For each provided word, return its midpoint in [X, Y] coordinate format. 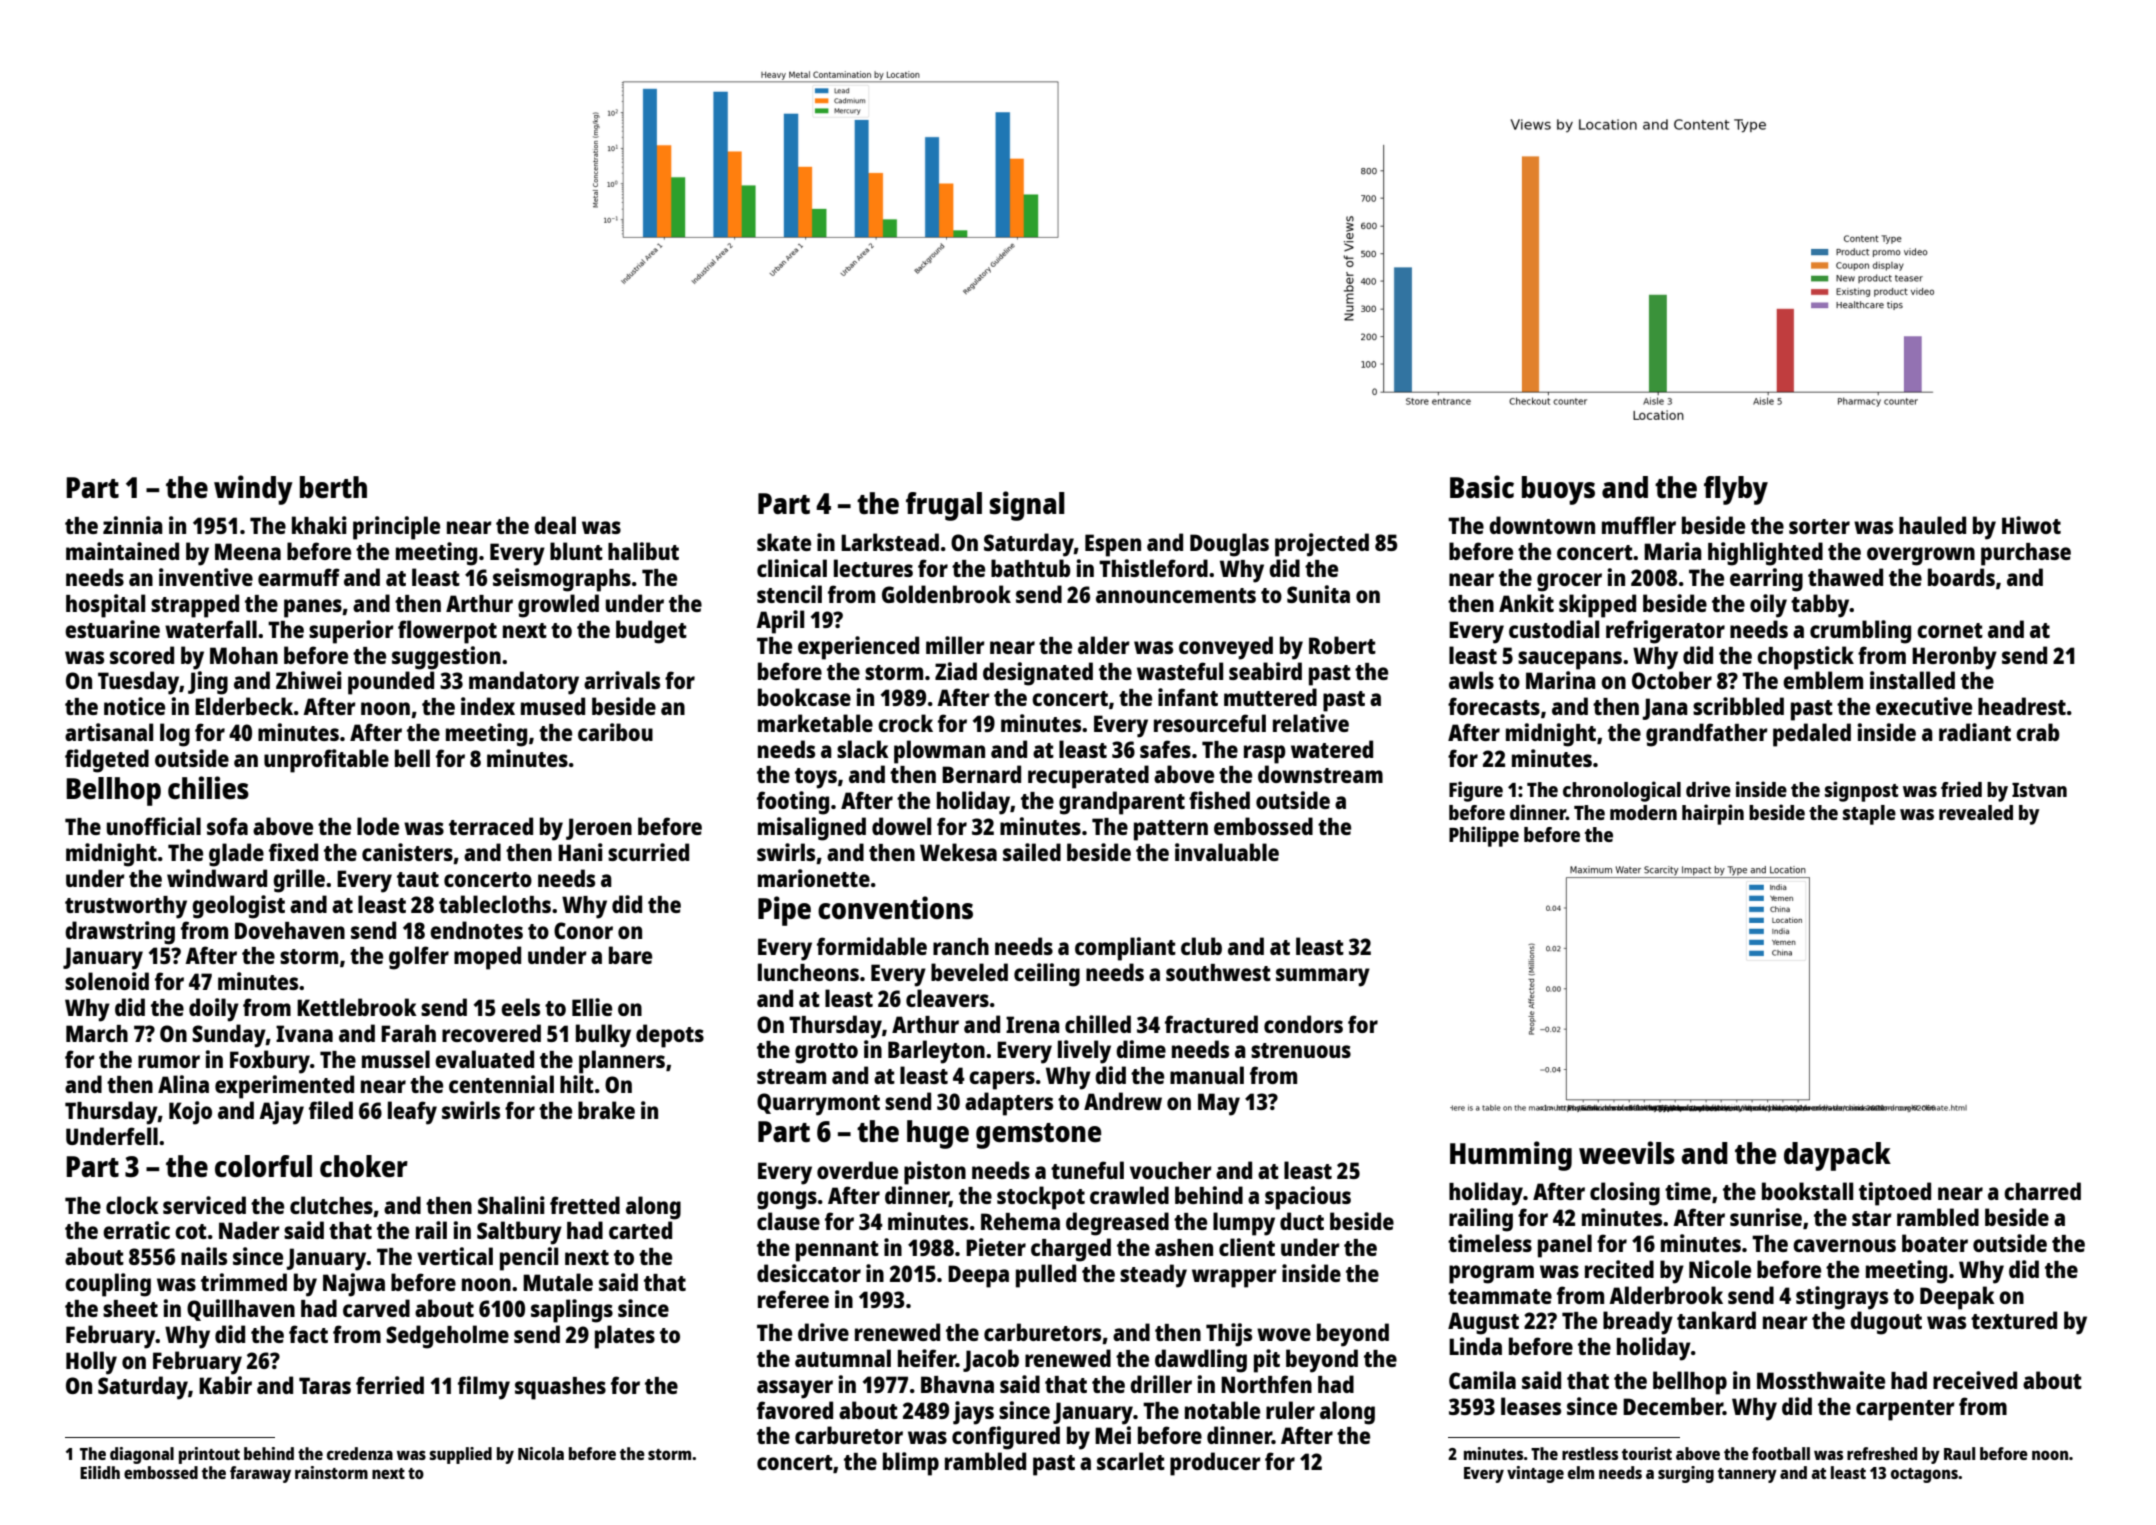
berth [333, 487]
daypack [1837, 1156]
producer [1215, 1464]
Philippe [1484, 836]
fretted [585, 1205]
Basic [1482, 486]
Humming [1511, 1156]
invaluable [1227, 852]
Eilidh [100, 1472]
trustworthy [126, 907]
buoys [1558, 490]
